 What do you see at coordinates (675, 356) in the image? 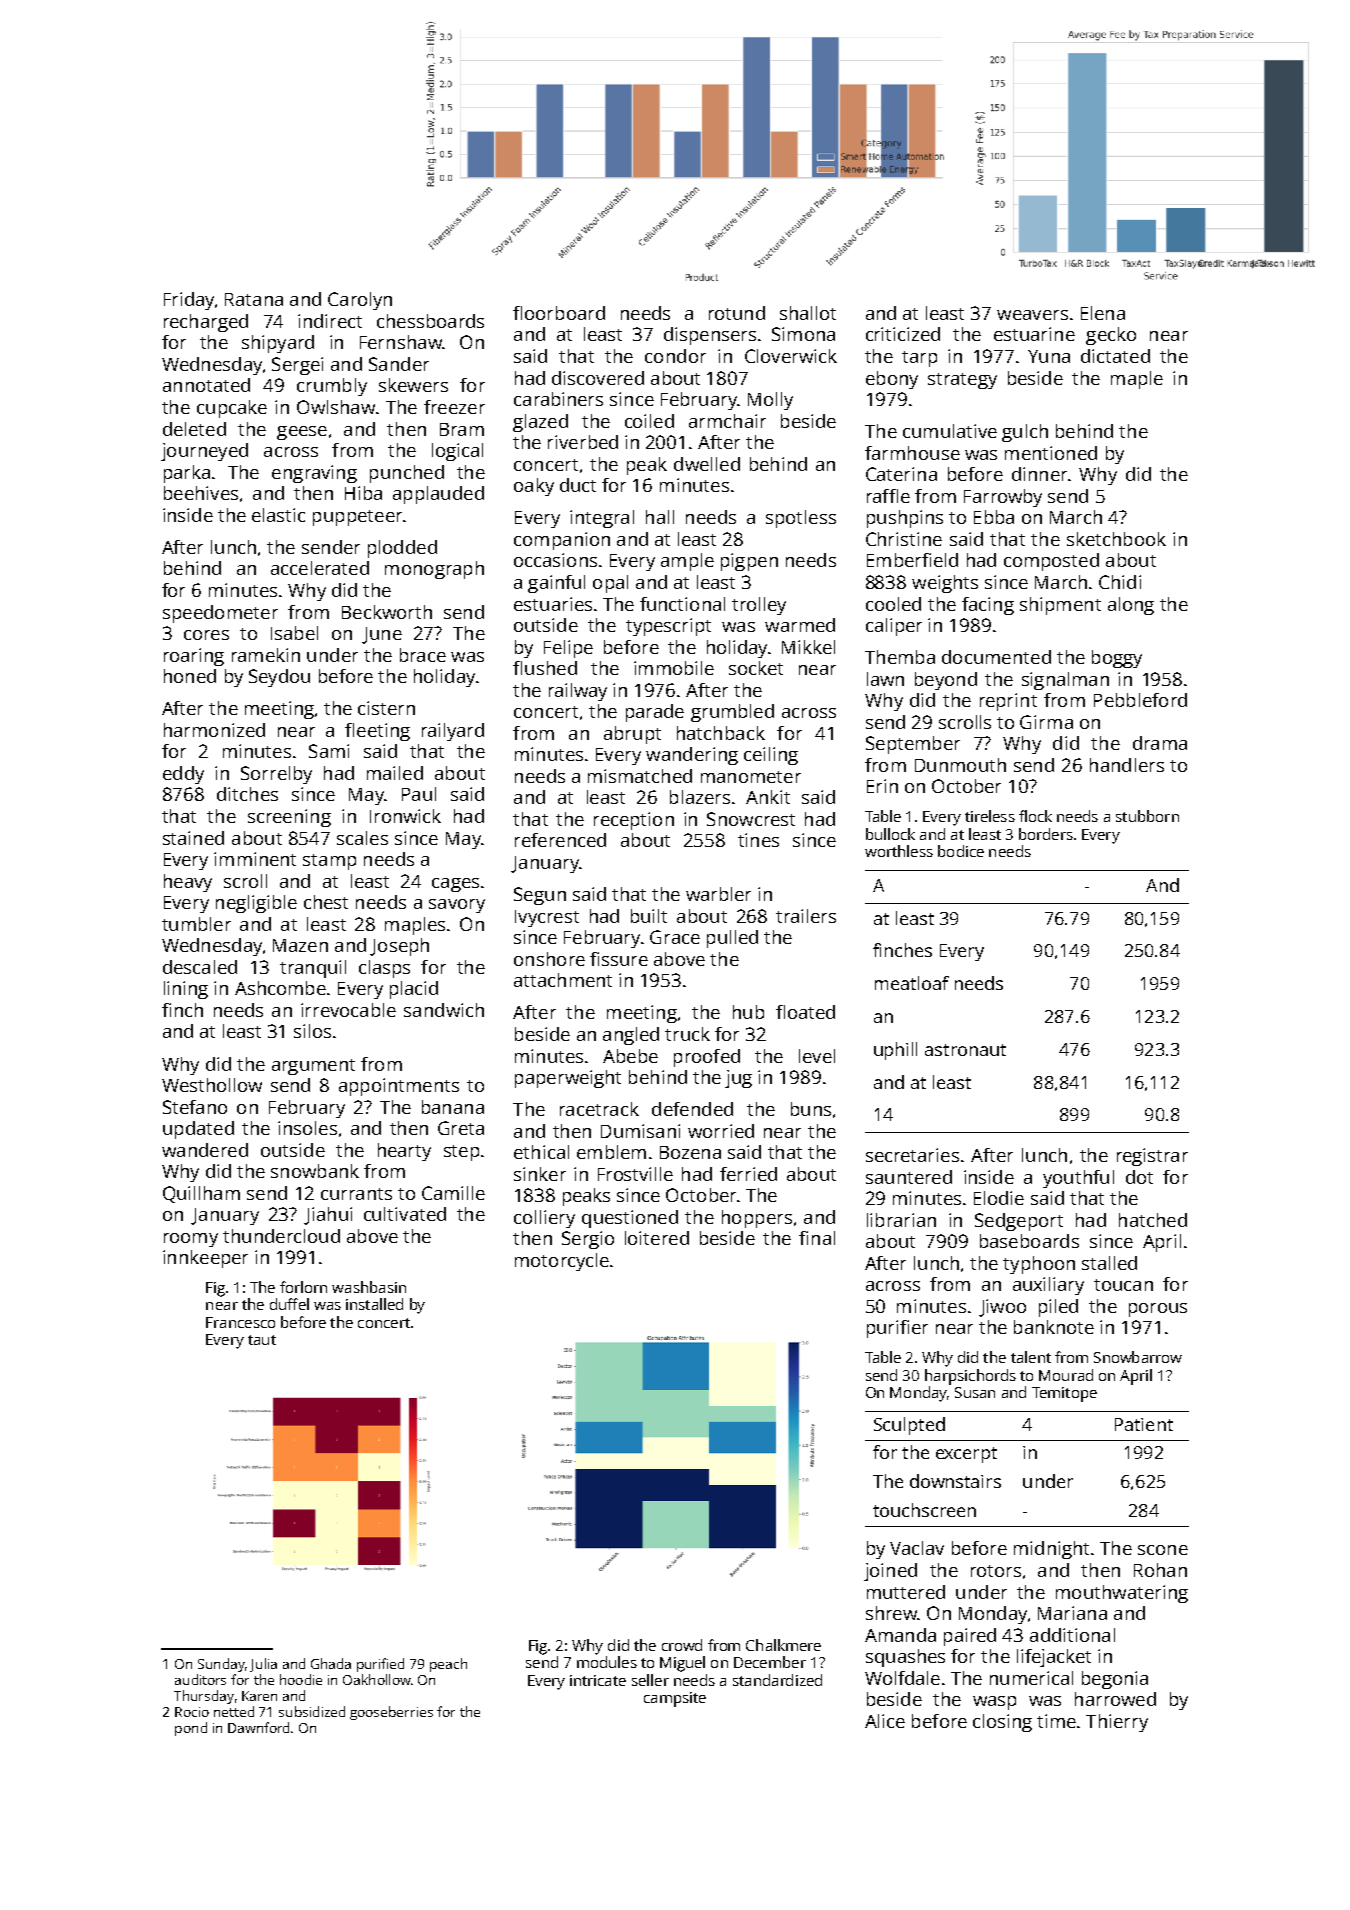
I see `condor` at bounding box center [675, 356].
